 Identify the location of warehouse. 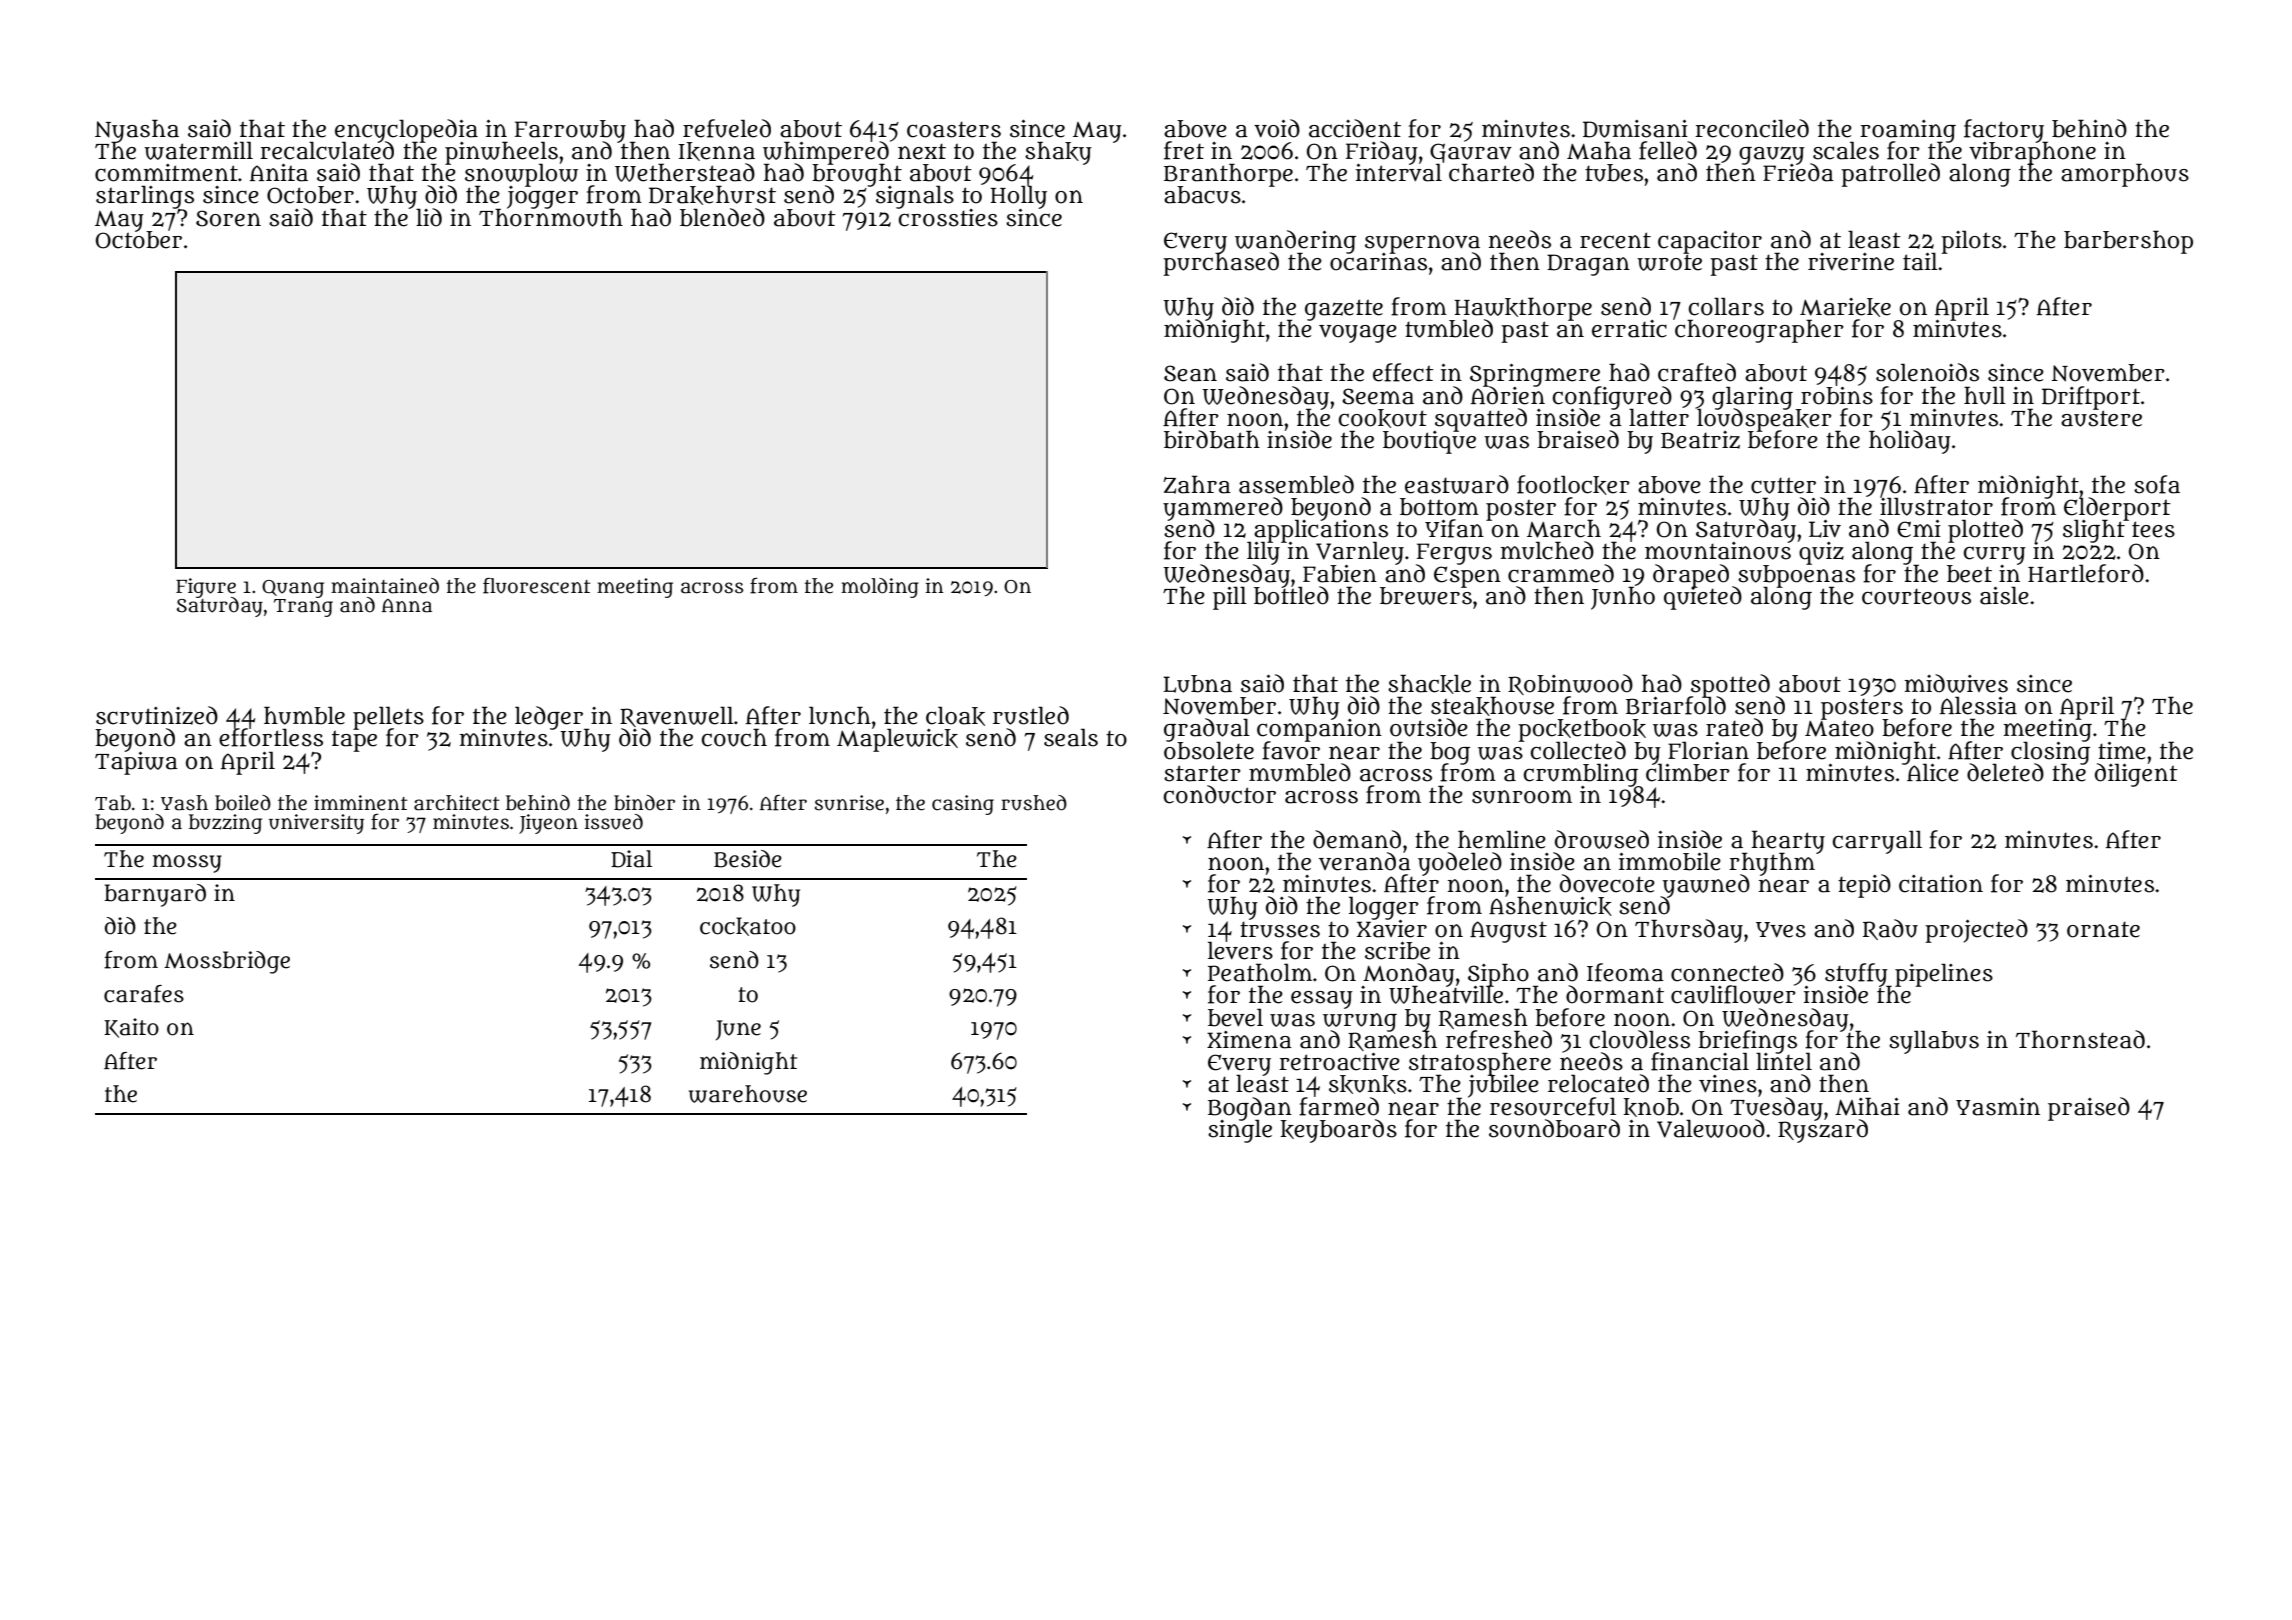
(748, 1094).
